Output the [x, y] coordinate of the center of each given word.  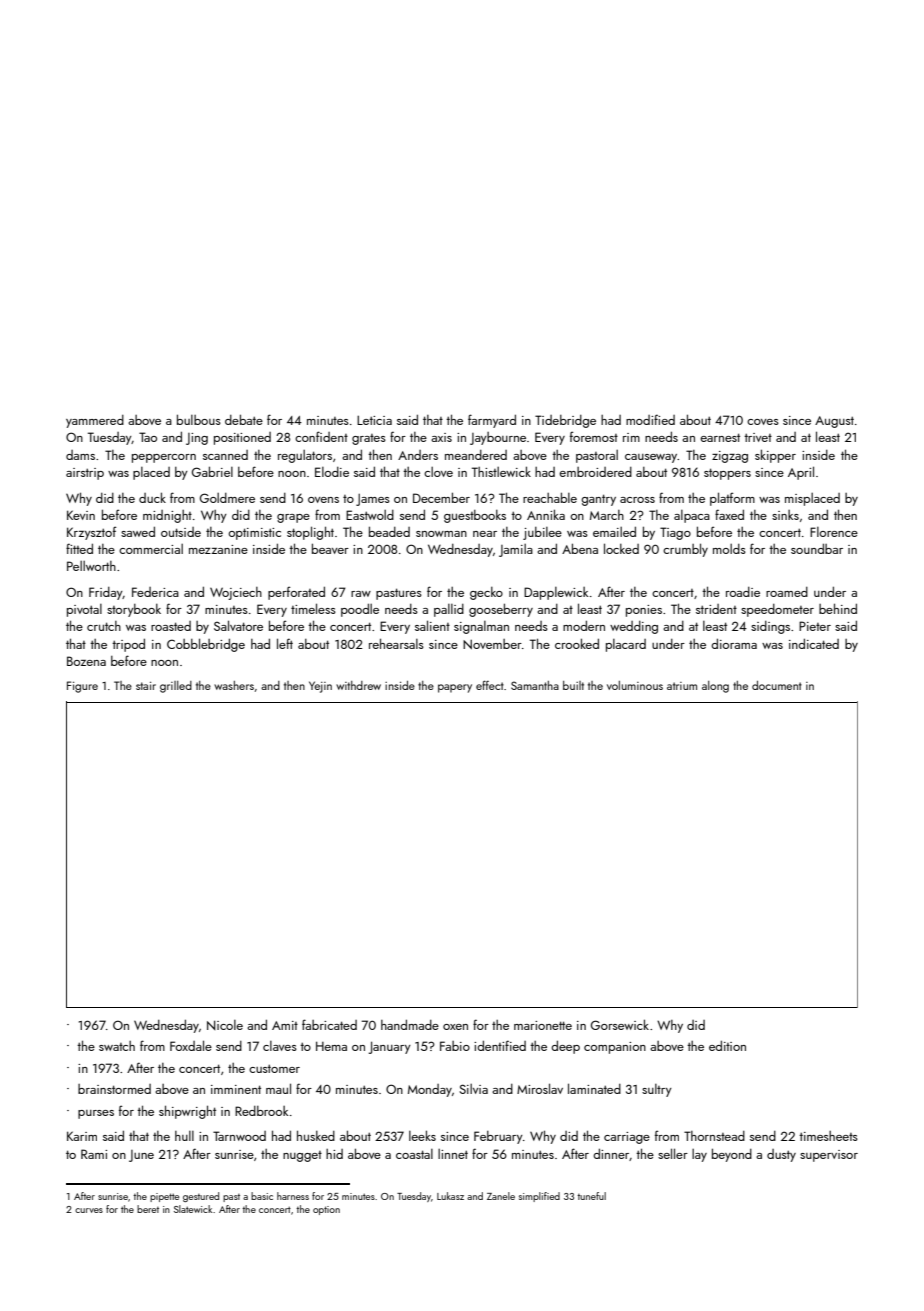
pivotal [84, 610]
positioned [242, 438]
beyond [732, 1155]
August [834, 422]
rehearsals [396, 643]
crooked [577, 643]
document [777, 685]
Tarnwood [239, 1136]
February [498, 1137]
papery [455, 688]
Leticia [374, 420]
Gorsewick [620, 1024]
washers [234, 685]
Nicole [225, 1025]
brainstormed [114, 1089]
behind [838, 608]
